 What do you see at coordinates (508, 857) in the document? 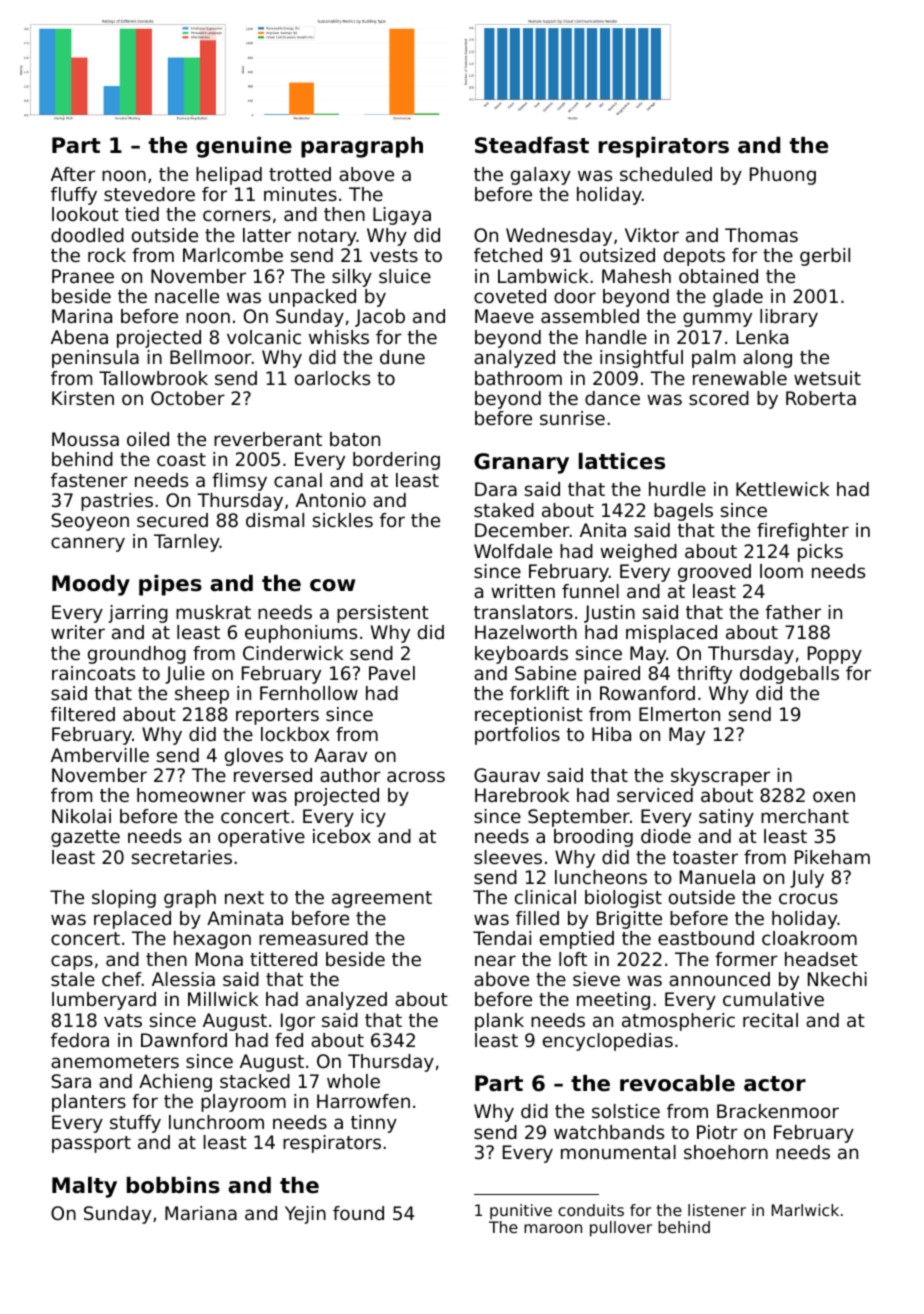
I see `sleeves` at bounding box center [508, 857].
